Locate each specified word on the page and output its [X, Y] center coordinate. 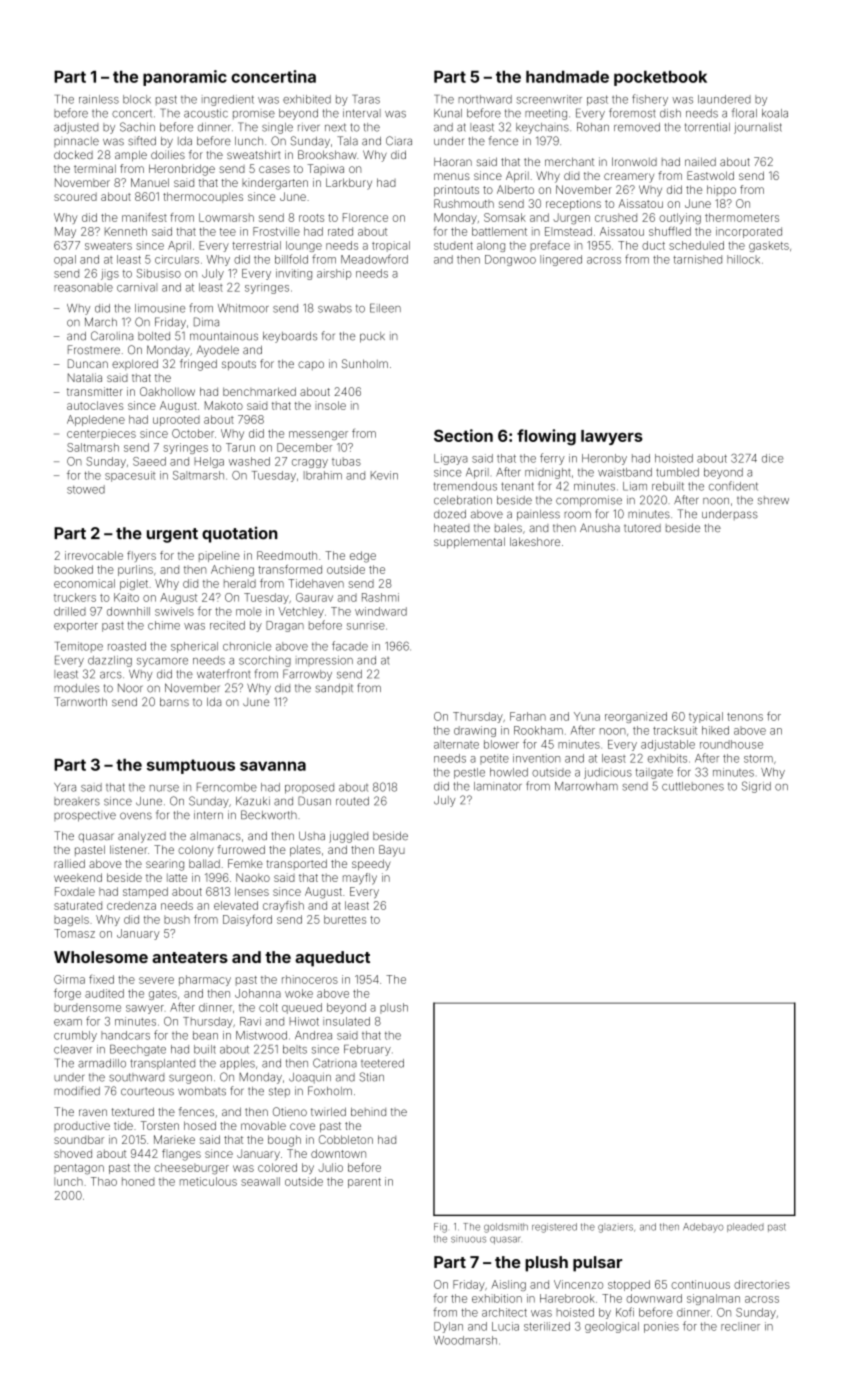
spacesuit [130, 476]
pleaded [745, 1227]
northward [485, 99]
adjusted [76, 128]
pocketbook [660, 78]
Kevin [384, 475]
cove [302, 1126]
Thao [104, 1181]
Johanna [258, 993]
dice [773, 458]
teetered [382, 1063]
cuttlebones [693, 786]
